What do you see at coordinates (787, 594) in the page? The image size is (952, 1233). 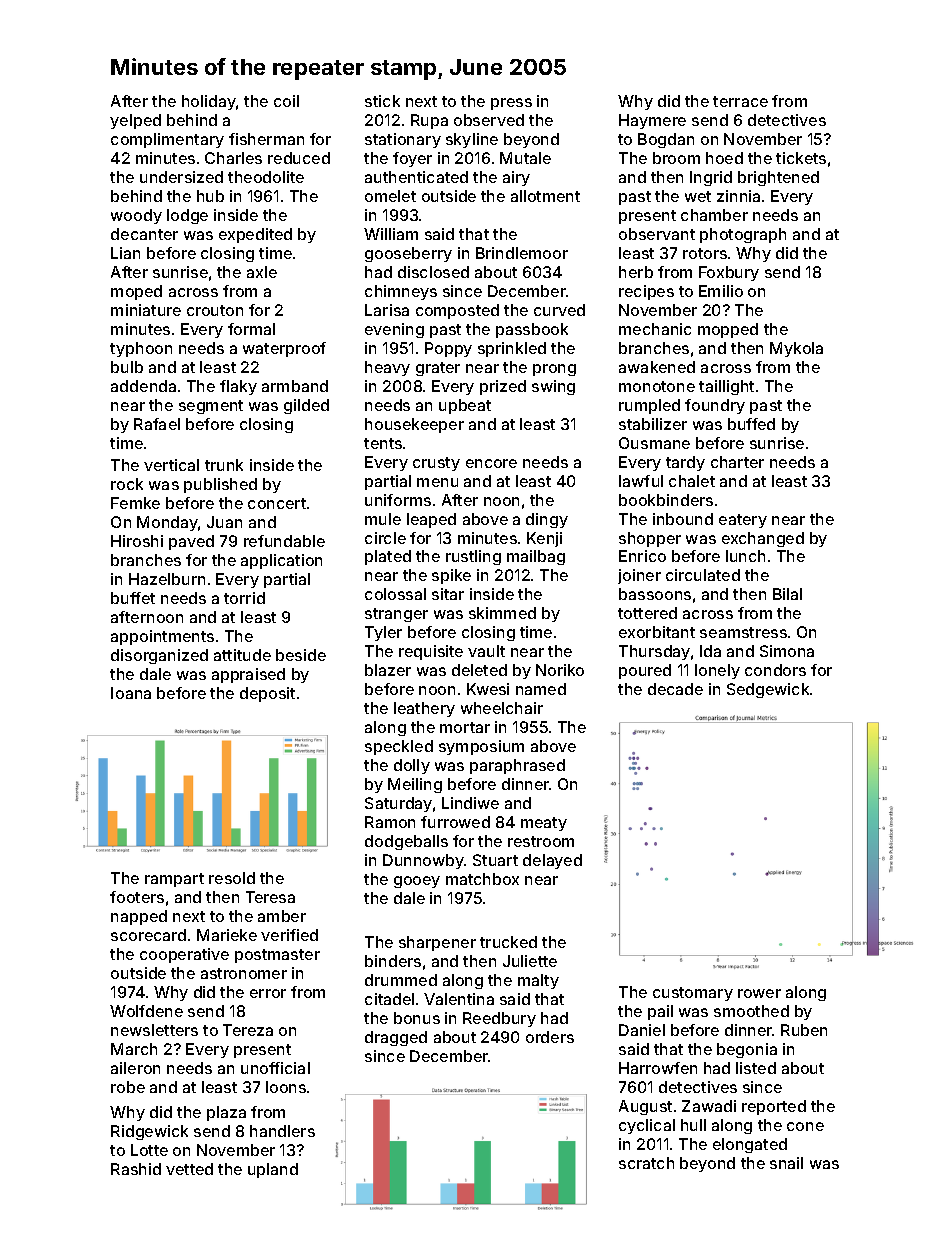 I see `Bilal` at bounding box center [787, 594].
